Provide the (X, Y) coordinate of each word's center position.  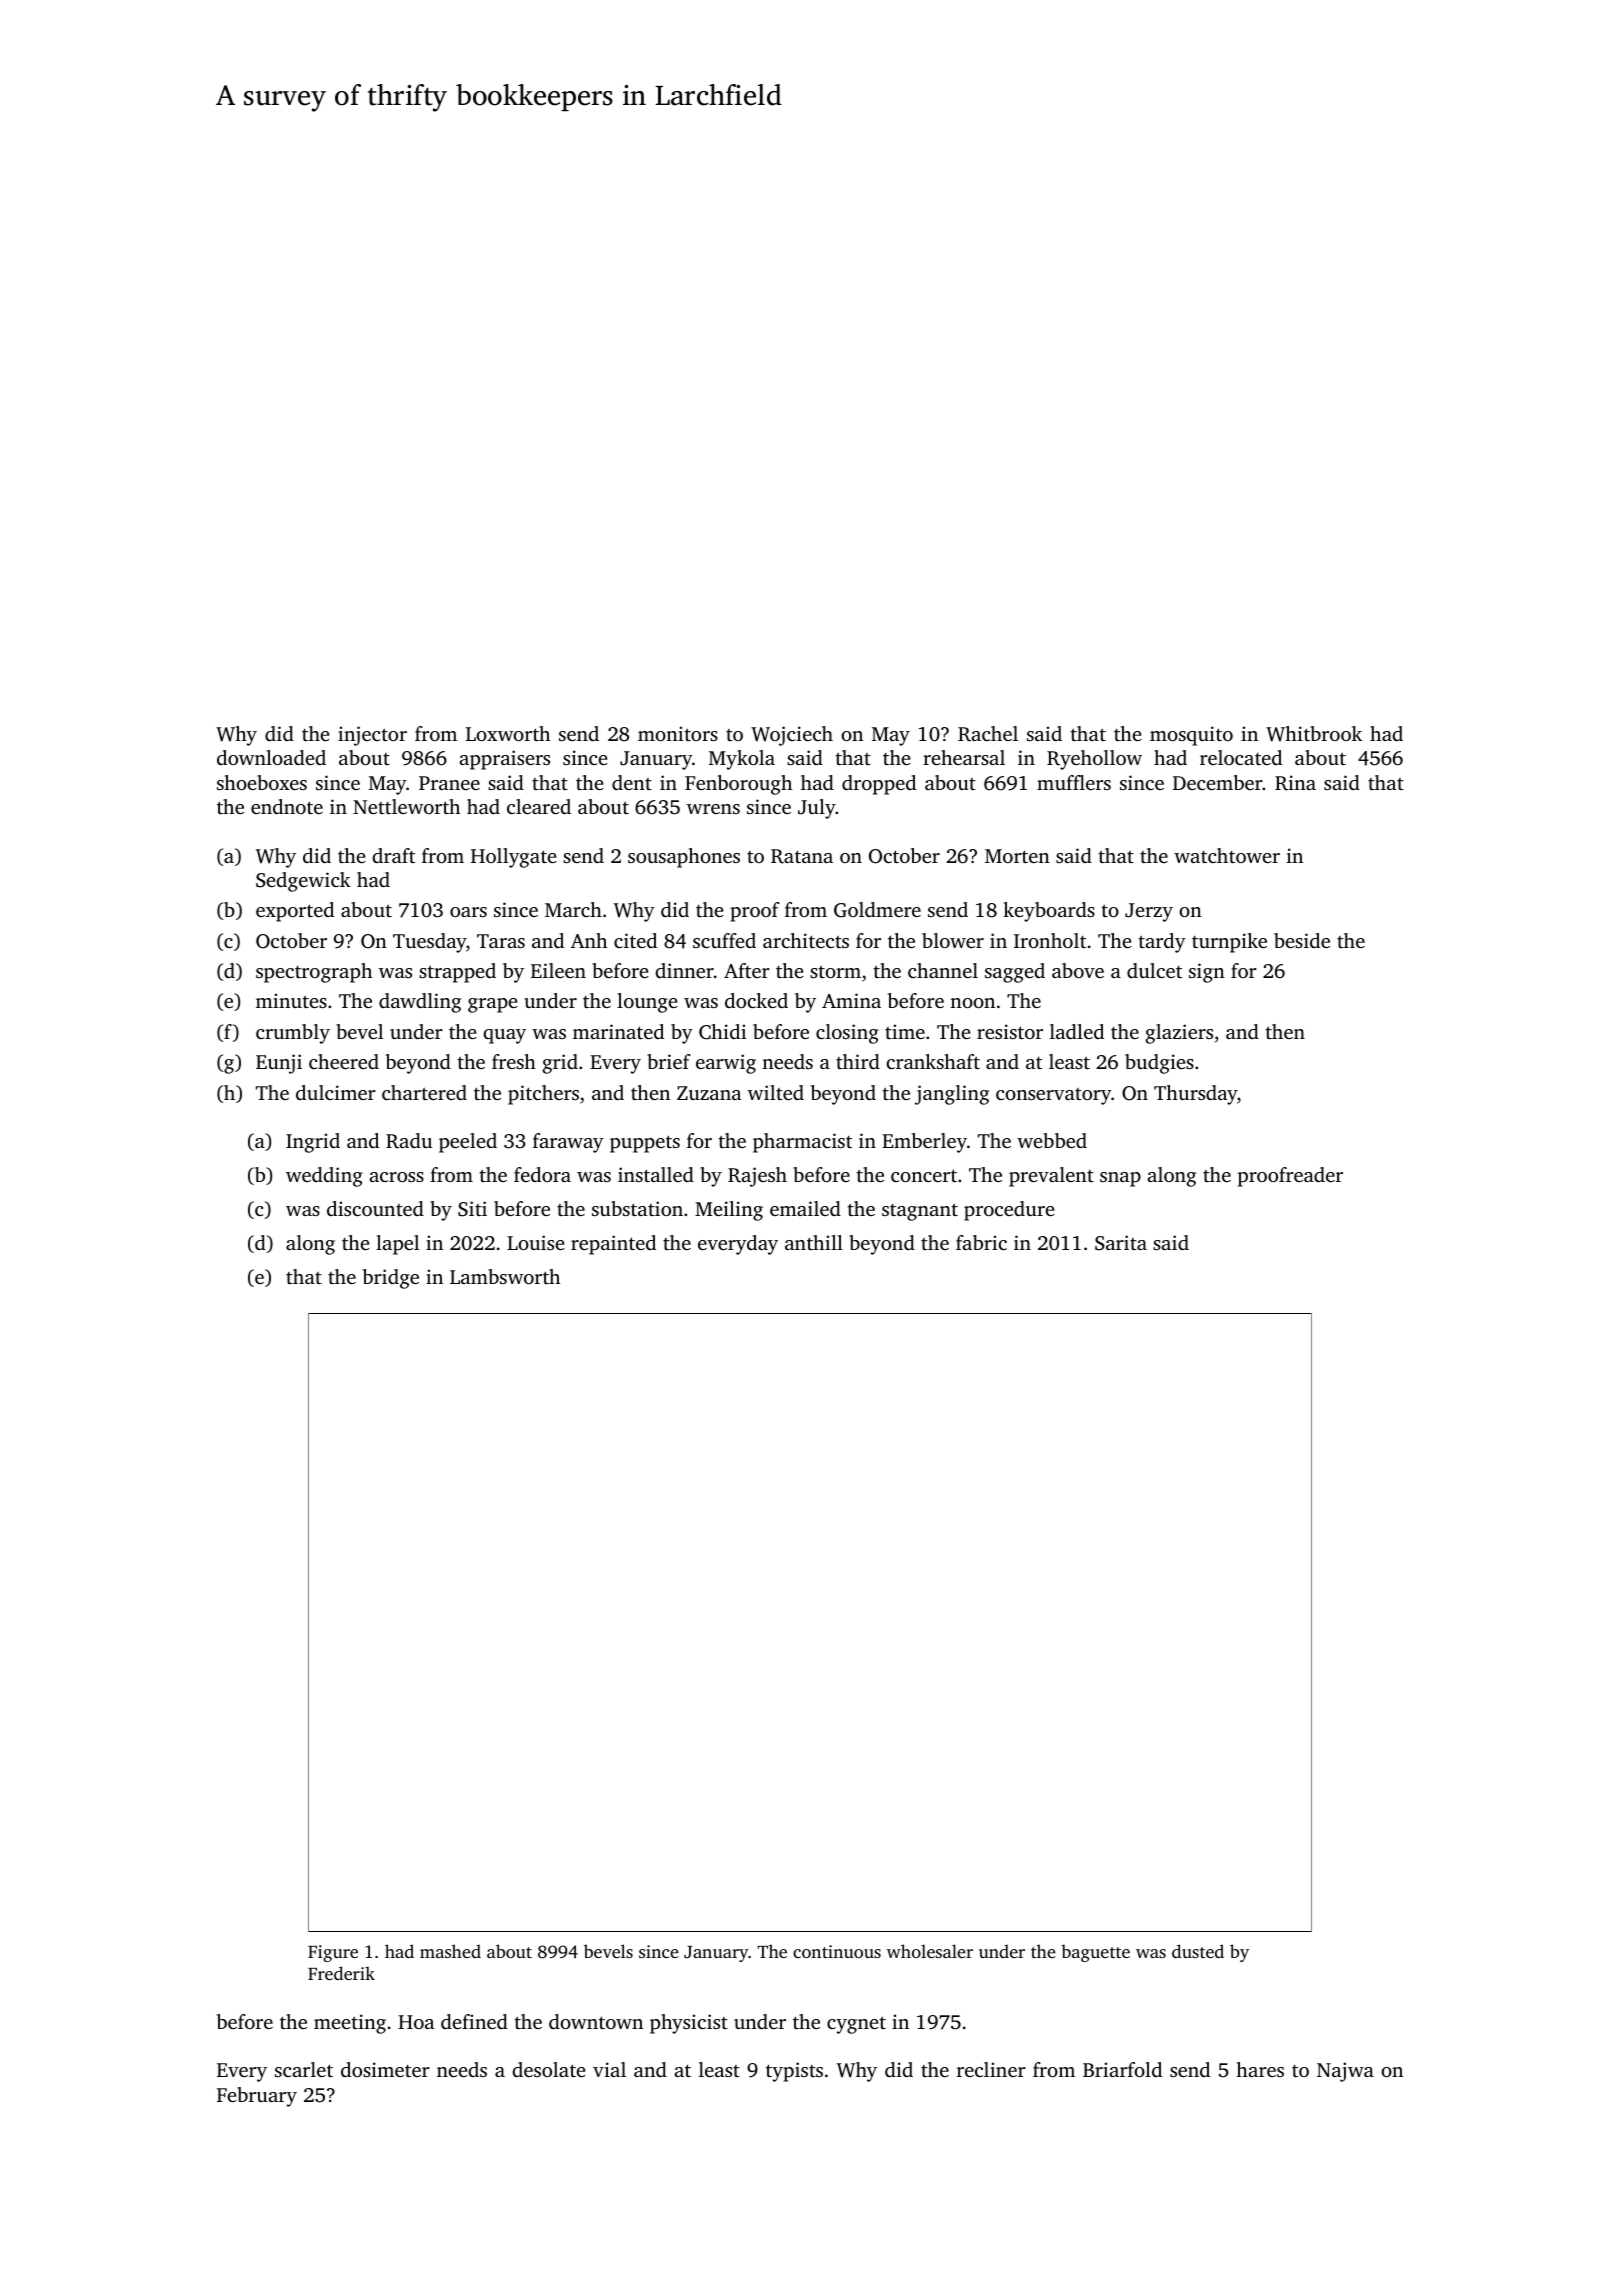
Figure (333, 1953)
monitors (678, 733)
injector (372, 736)
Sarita (1121, 1243)
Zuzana (709, 1093)
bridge (391, 1279)
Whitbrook (1314, 734)
